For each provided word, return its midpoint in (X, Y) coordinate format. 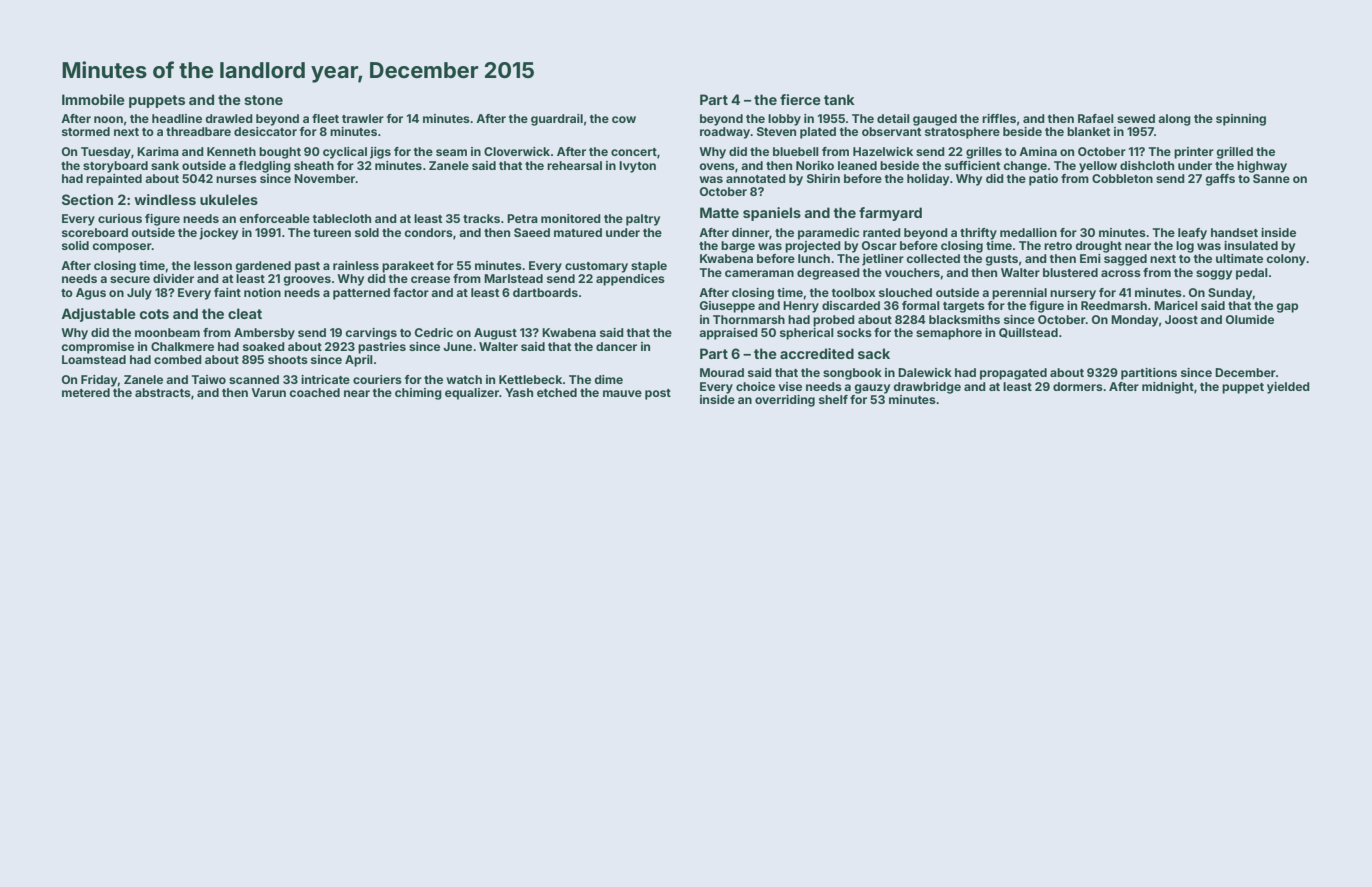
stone (263, 100)
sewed (1136, 118)
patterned (361, 294)
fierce (800, 99)
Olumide (1250, 319)
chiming (418, 394)
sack (874, 353)
